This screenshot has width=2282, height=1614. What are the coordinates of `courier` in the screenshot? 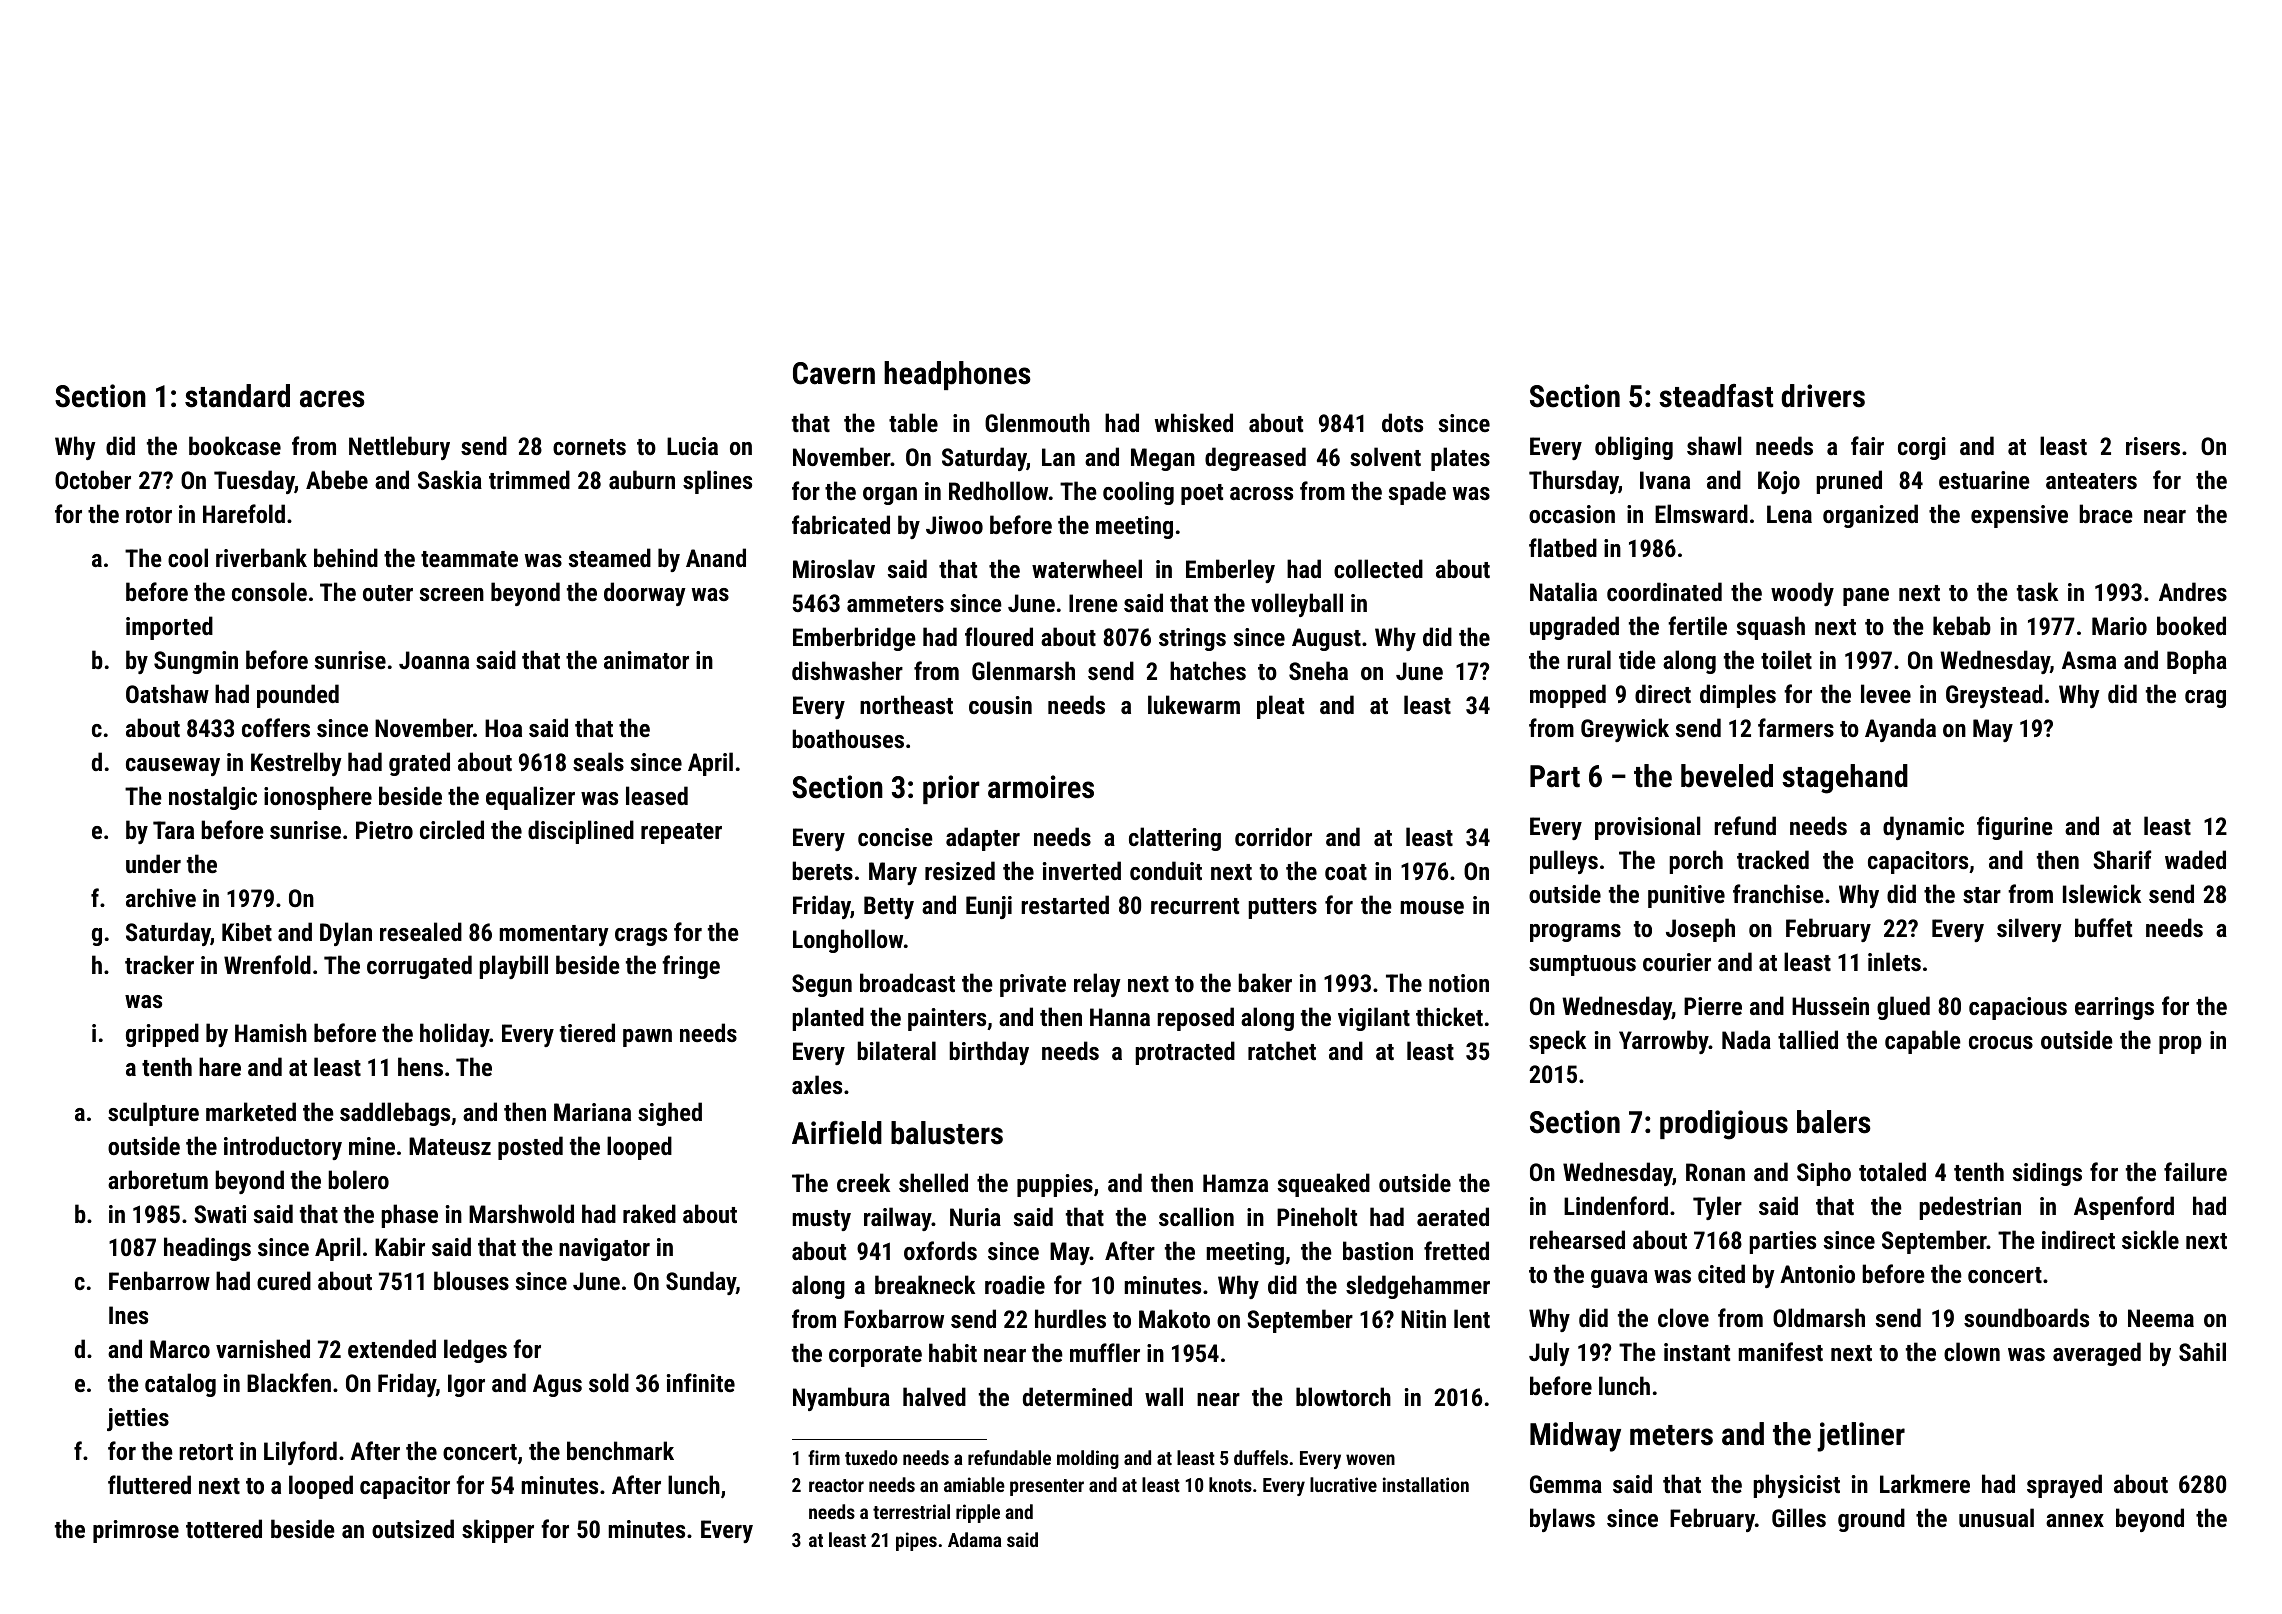 It's located at (1677, 962).
